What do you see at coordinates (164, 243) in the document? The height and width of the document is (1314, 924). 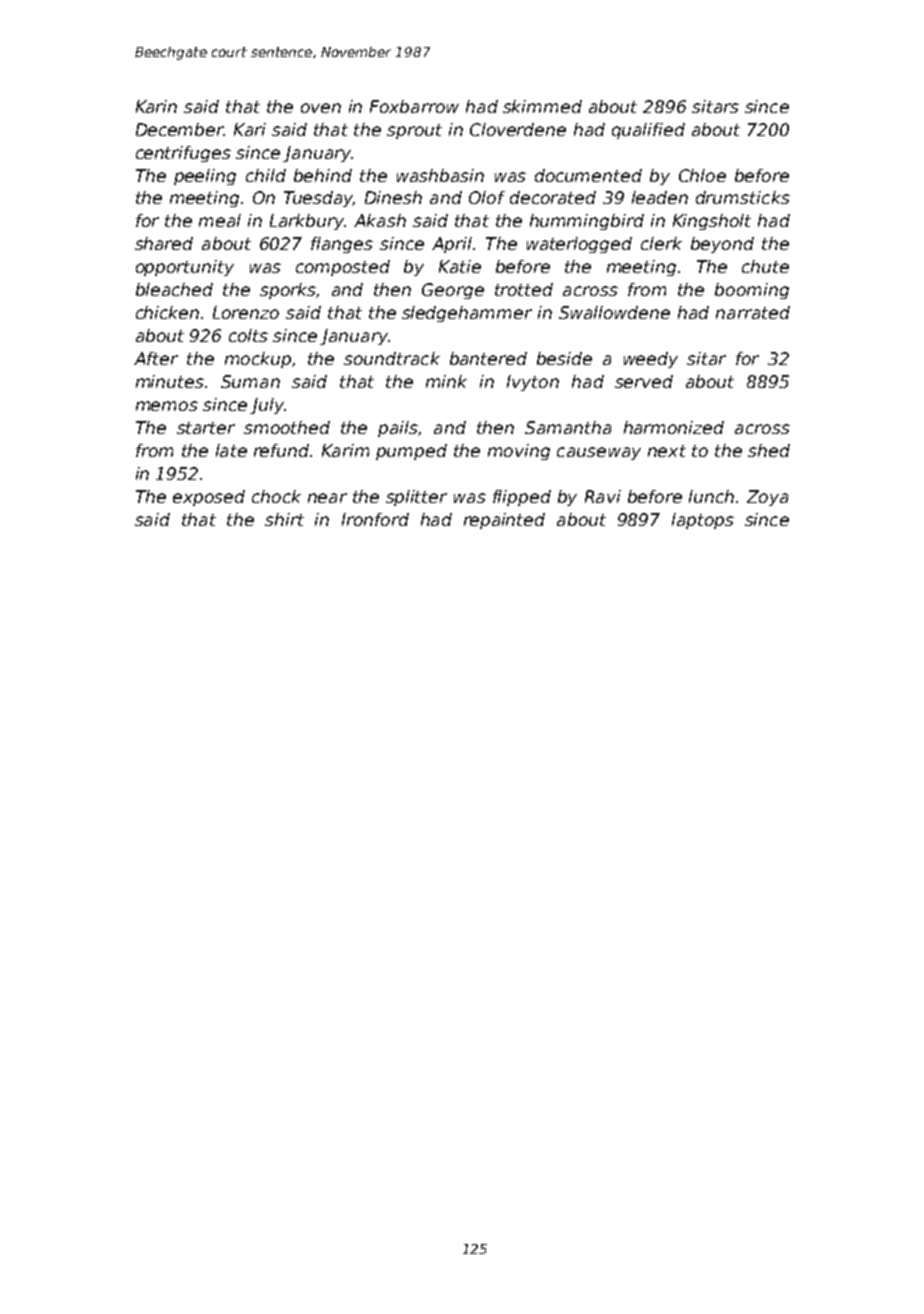 I see `shared` at bounding box center [164, 243].
